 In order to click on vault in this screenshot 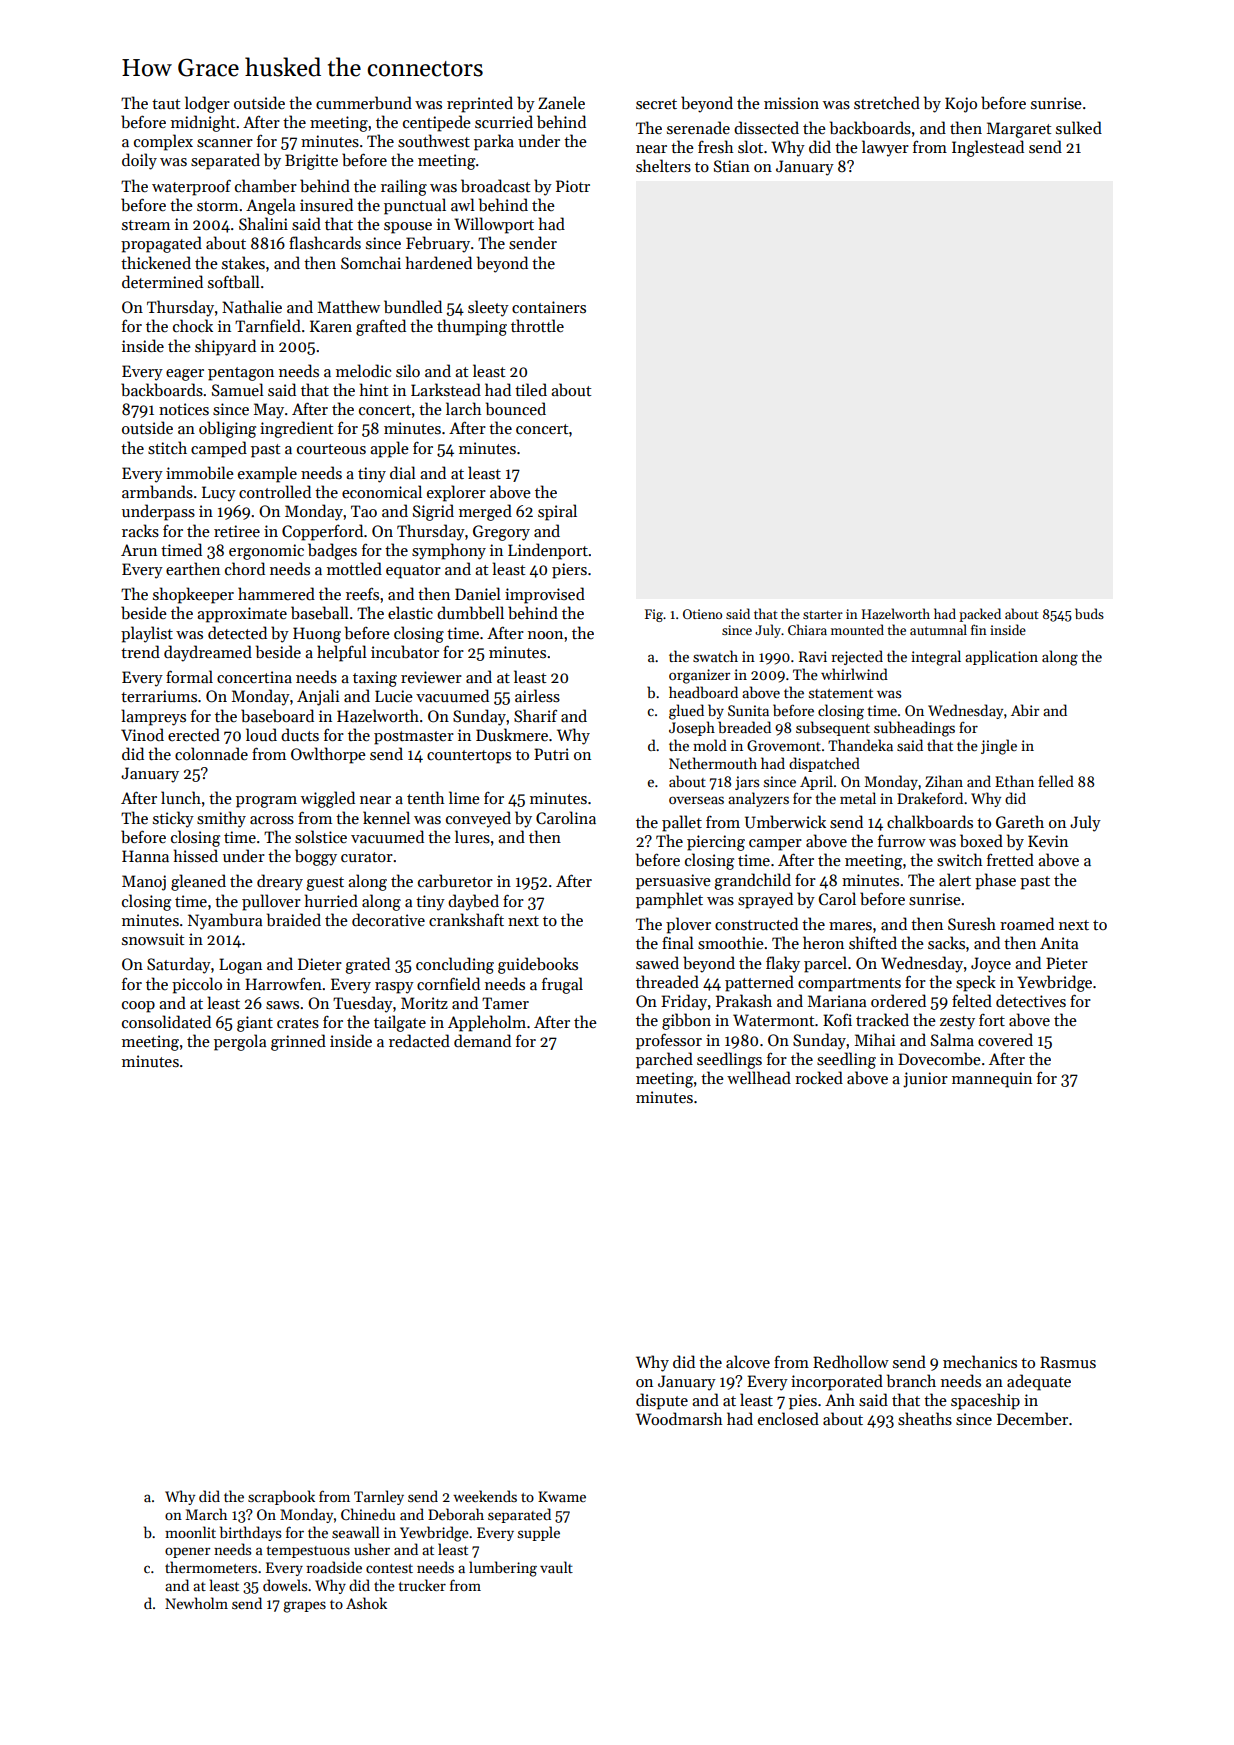, I will do `click(556, 1567)`.
